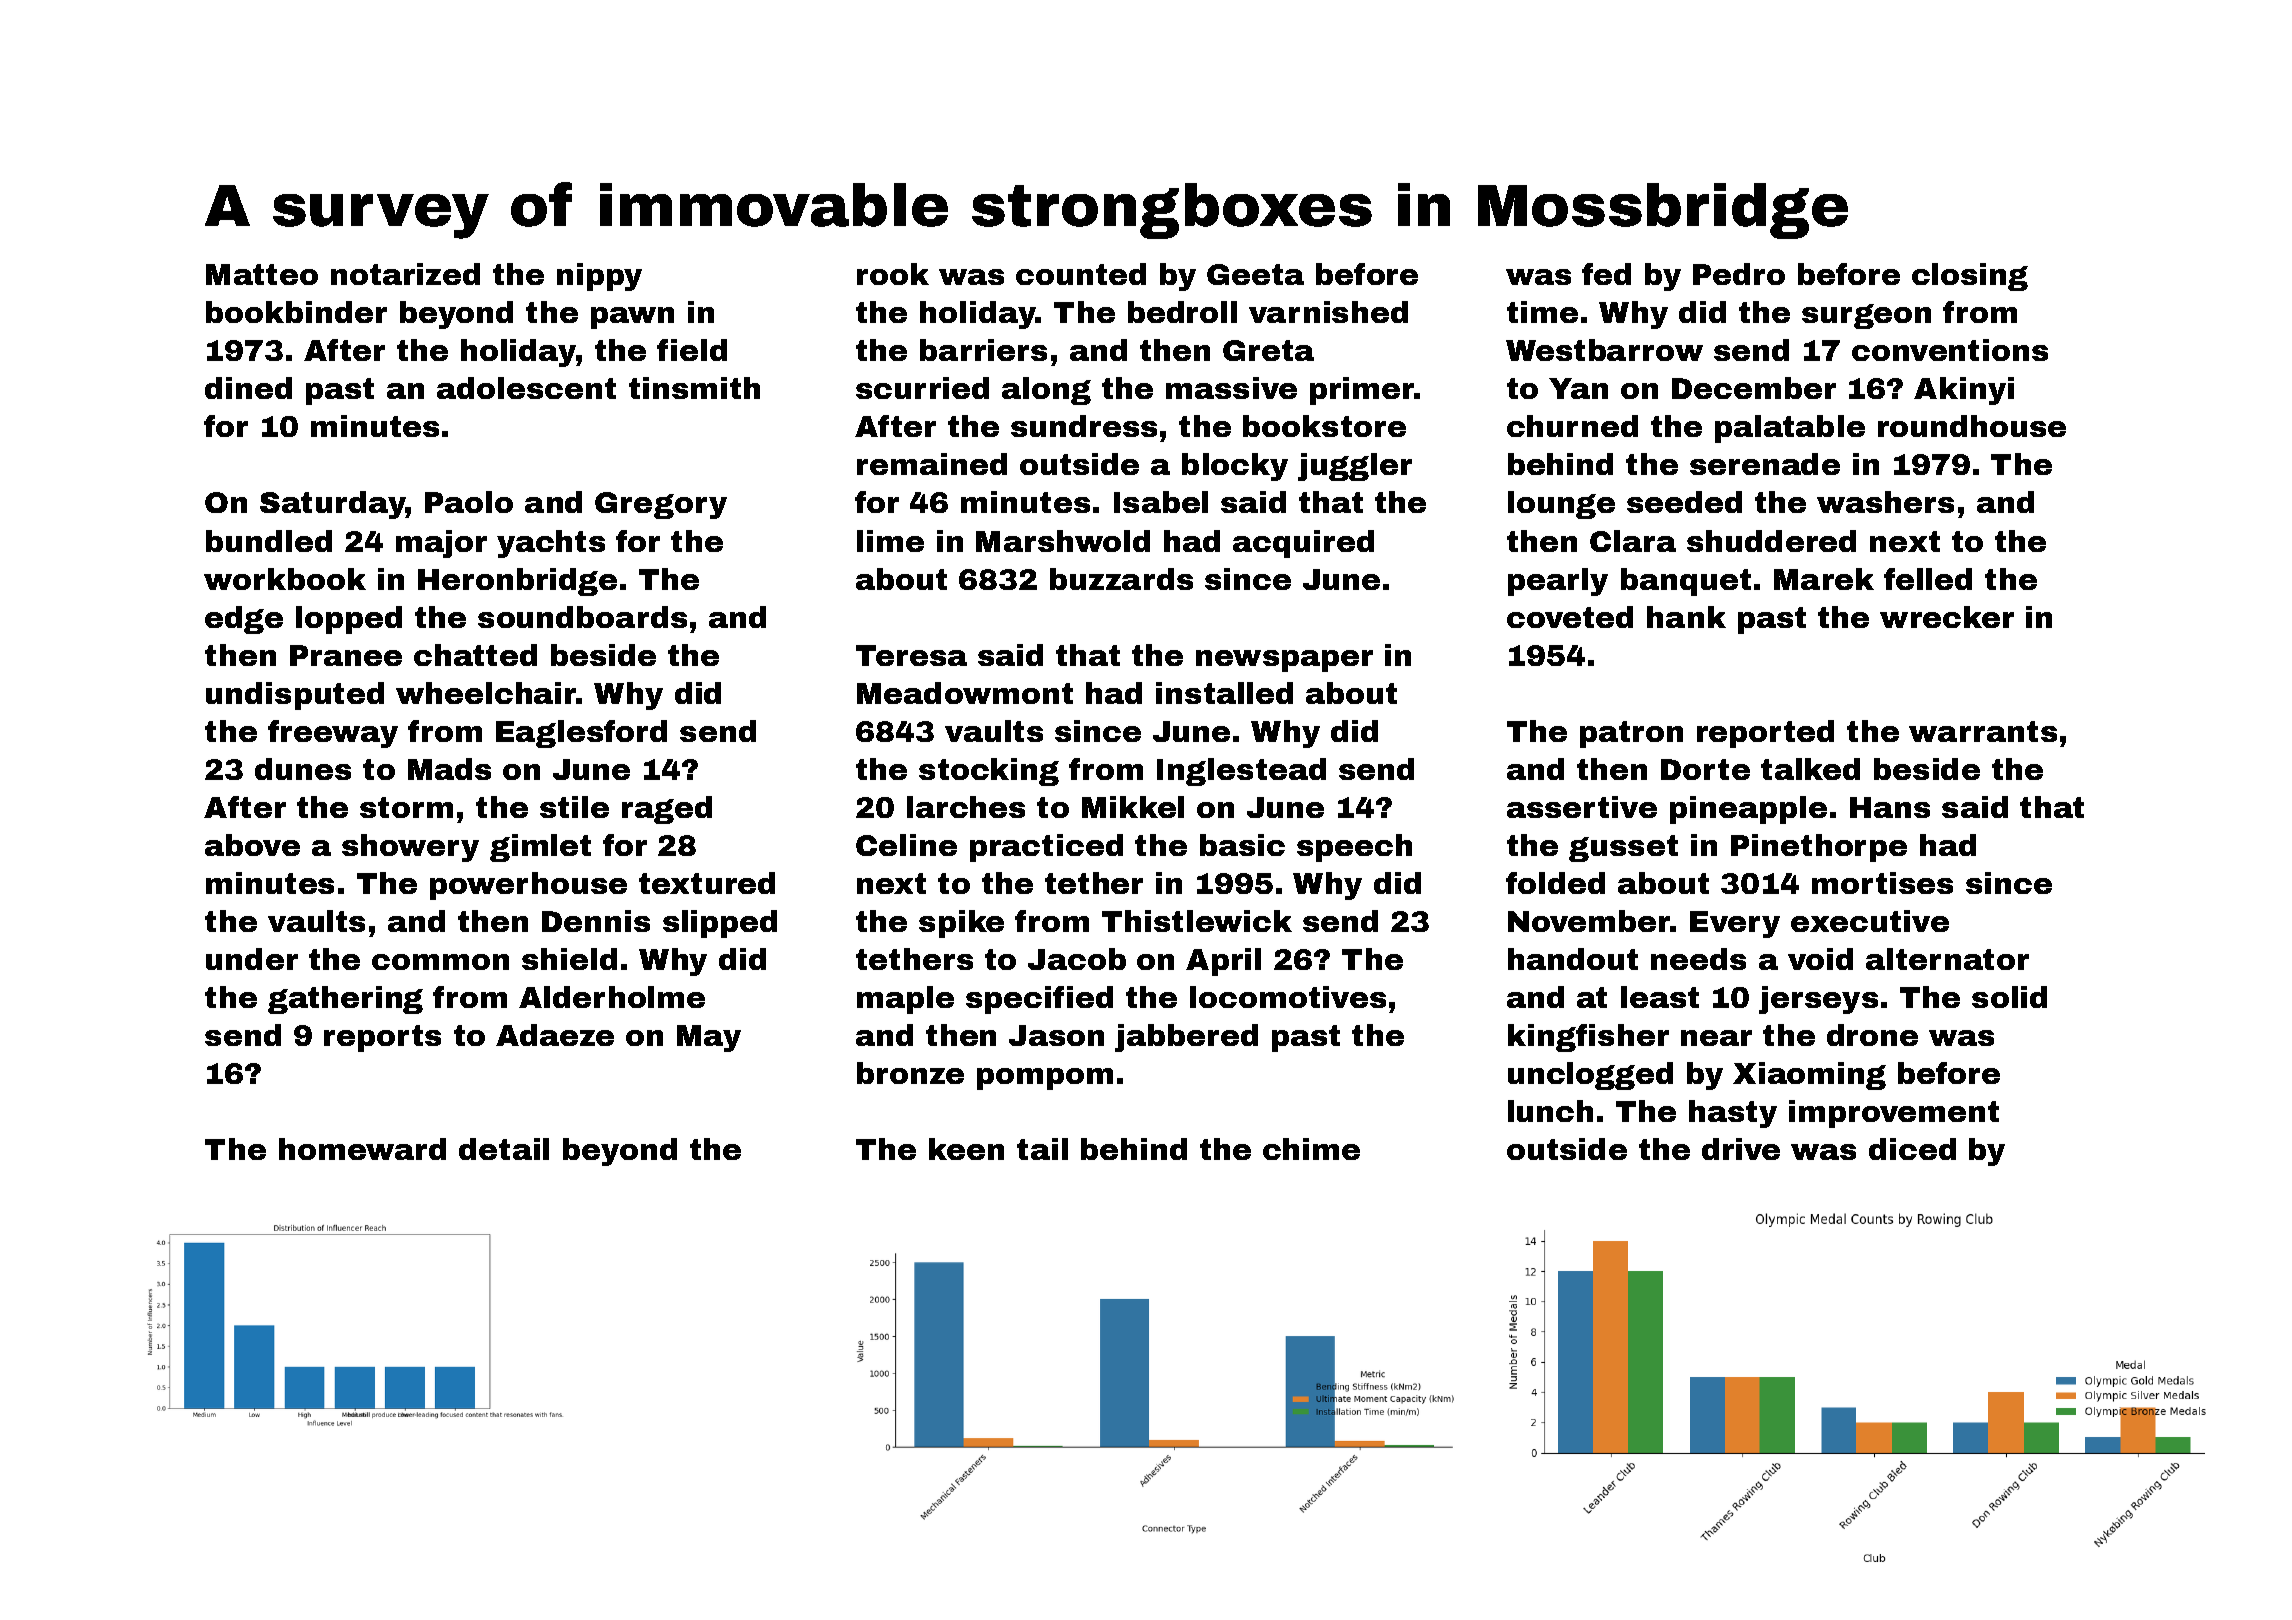 The width and height of the page is (2292, 1620). What do you see at coordinates (1133, 807) in the page?
I see `Mikkel` at bounding box center [1133, 807].
